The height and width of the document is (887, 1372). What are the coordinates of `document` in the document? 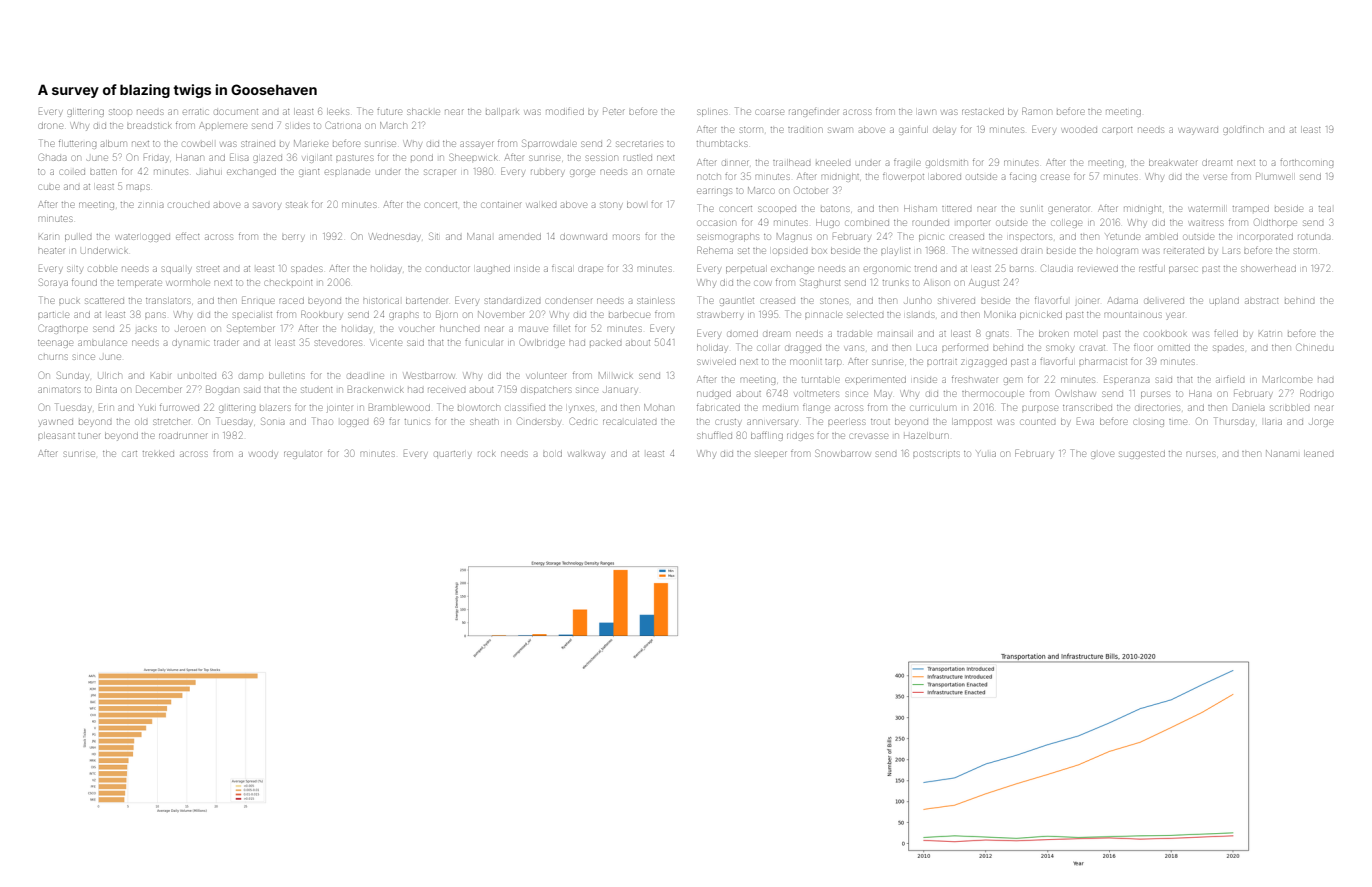 It's located at (236, 112).
